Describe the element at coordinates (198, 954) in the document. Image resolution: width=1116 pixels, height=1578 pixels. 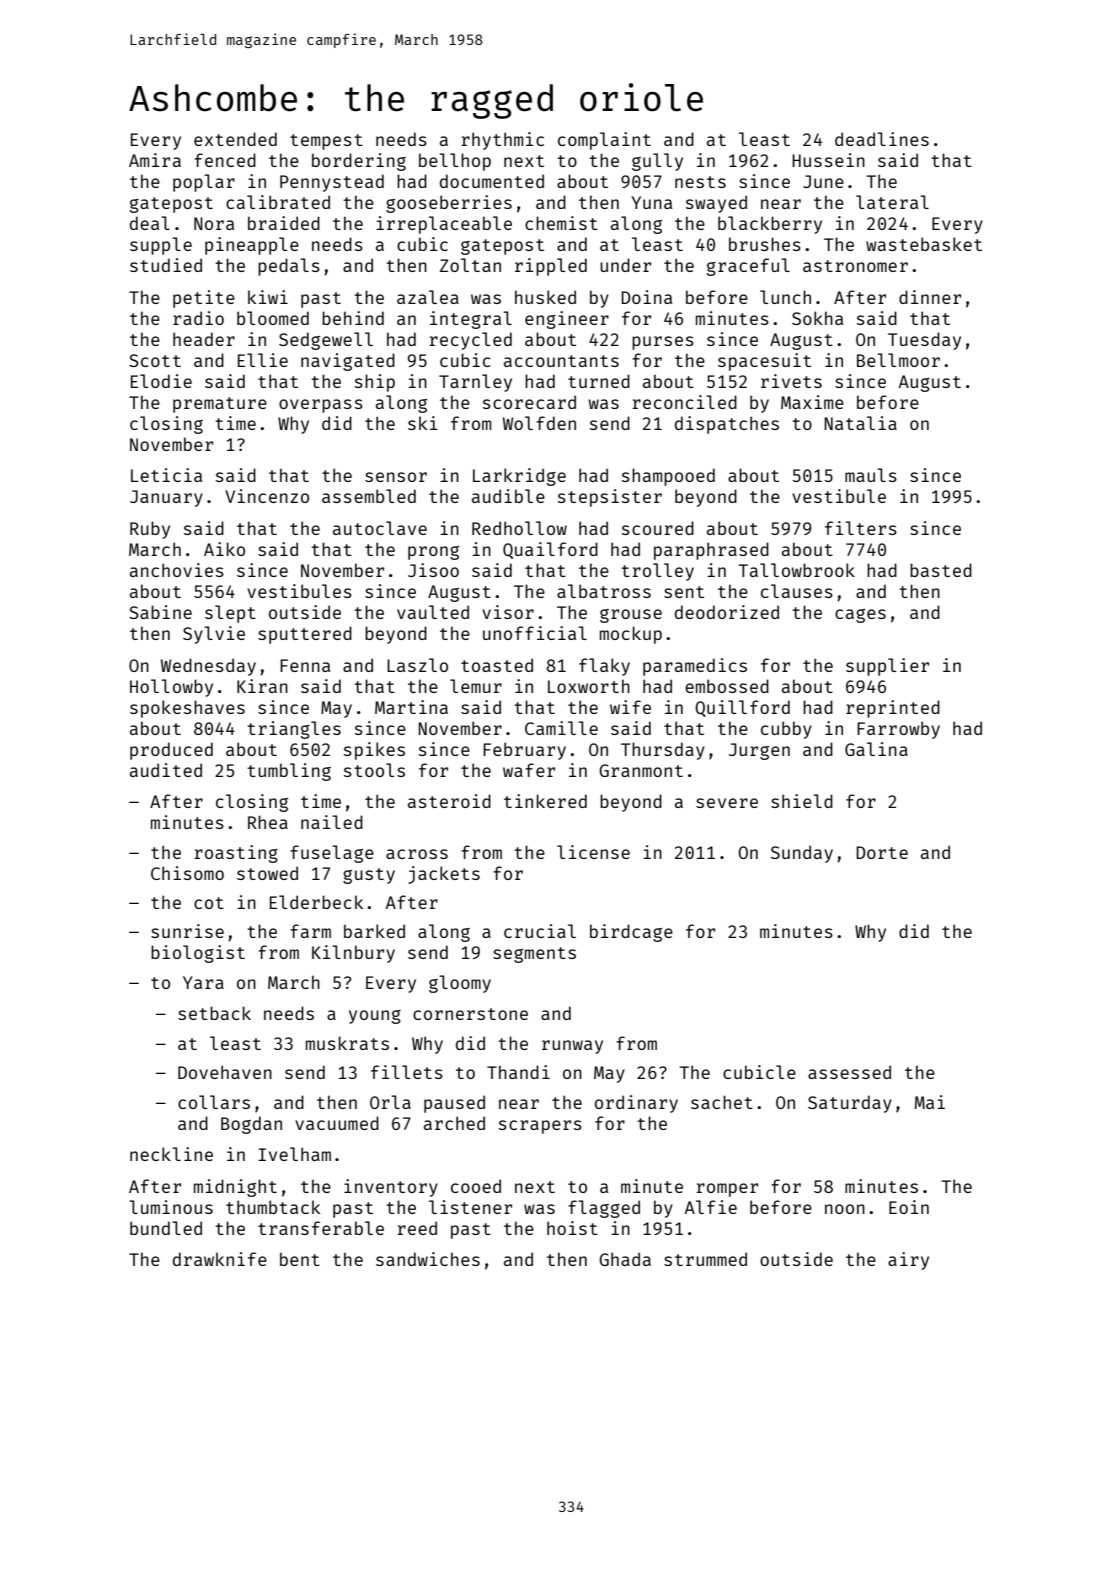
I see `biologist` at that location.
